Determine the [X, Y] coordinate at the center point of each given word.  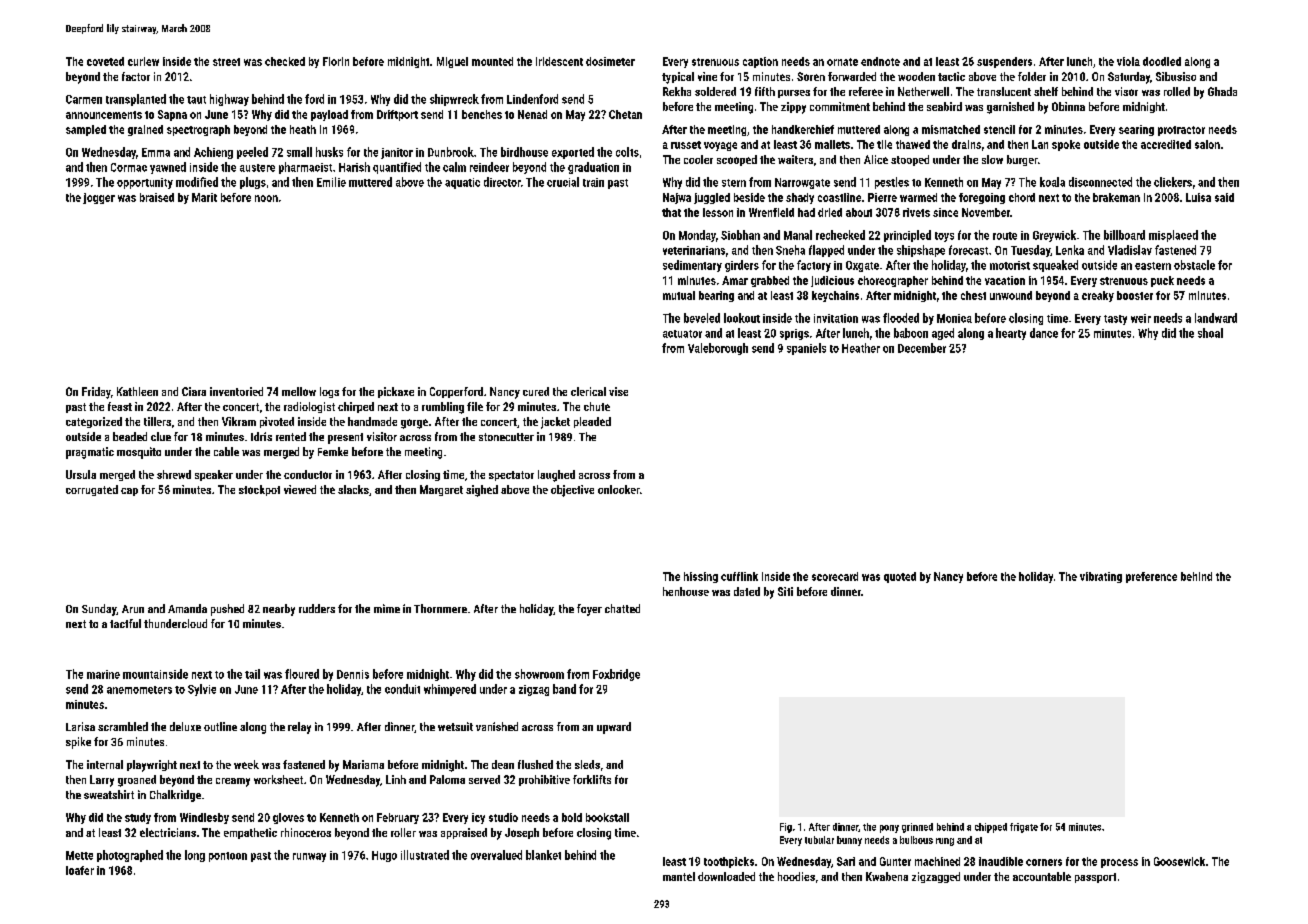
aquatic [462, 183]
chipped [991, 828]
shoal [1210, 333]
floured [302, 674]
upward [614, 728]
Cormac [129, 167]
